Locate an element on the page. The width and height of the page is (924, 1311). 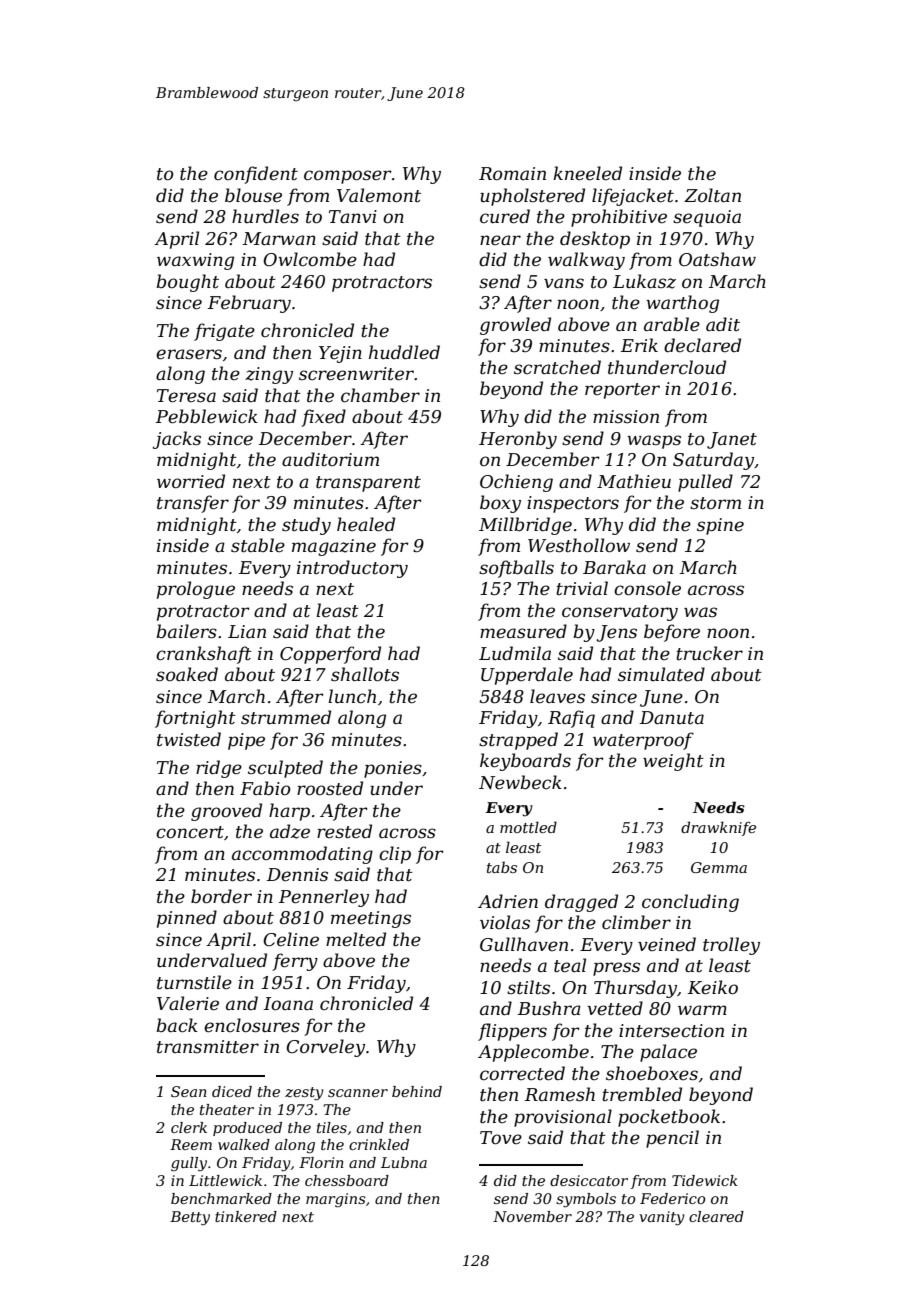
confident is located at coordinates (256, 175).
